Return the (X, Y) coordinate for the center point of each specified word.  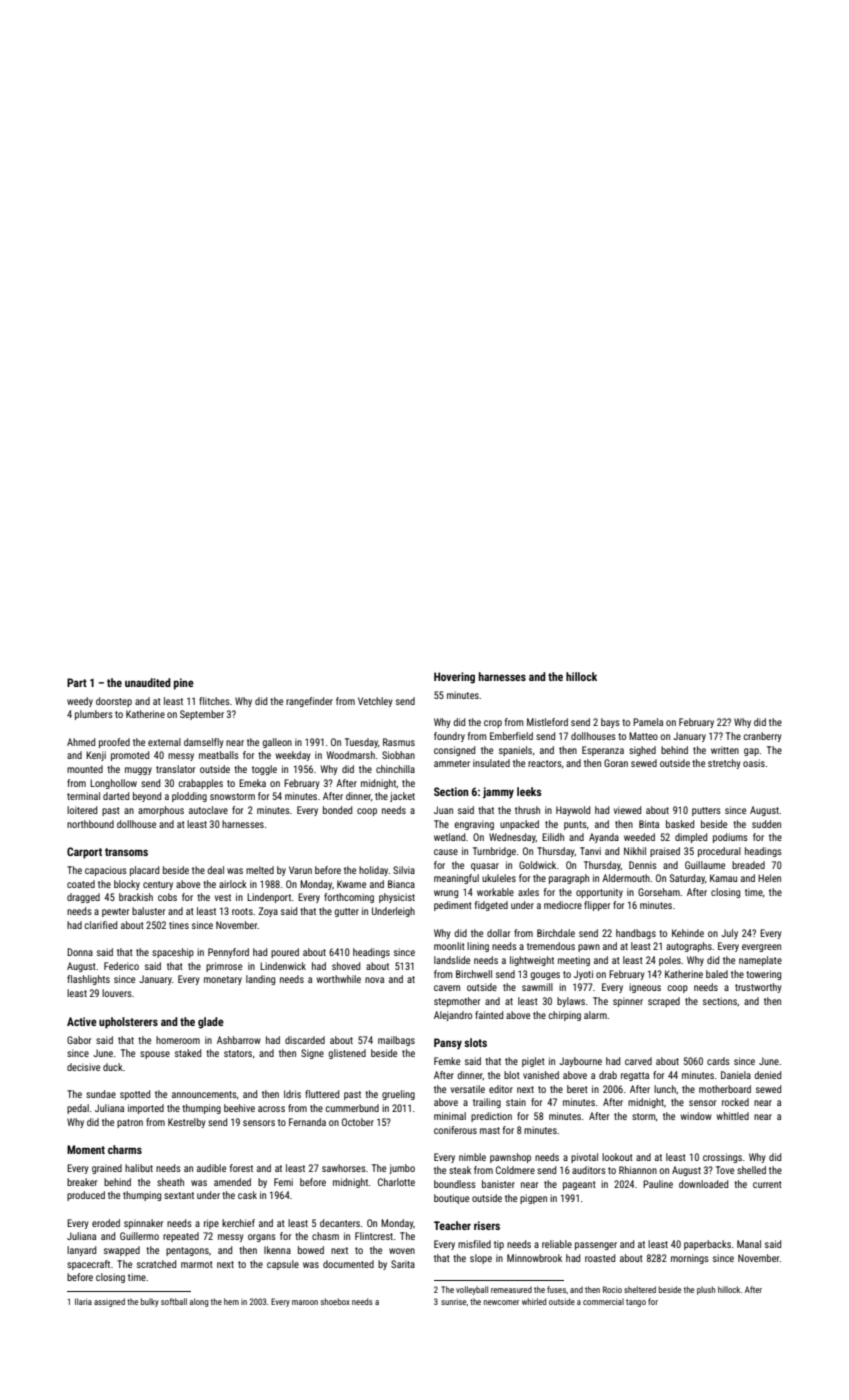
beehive (239, 1108)
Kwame (351, 884)
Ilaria (83, 1301)
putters (706, 811)
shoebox (335, 1301)
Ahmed (81, 742)
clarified (100, 925)
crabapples (200, 784)
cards (718, 1061)
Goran (616, 763)
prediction (491, 1117)
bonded (337, 810)
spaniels (515, 751)
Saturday (687, 879)
